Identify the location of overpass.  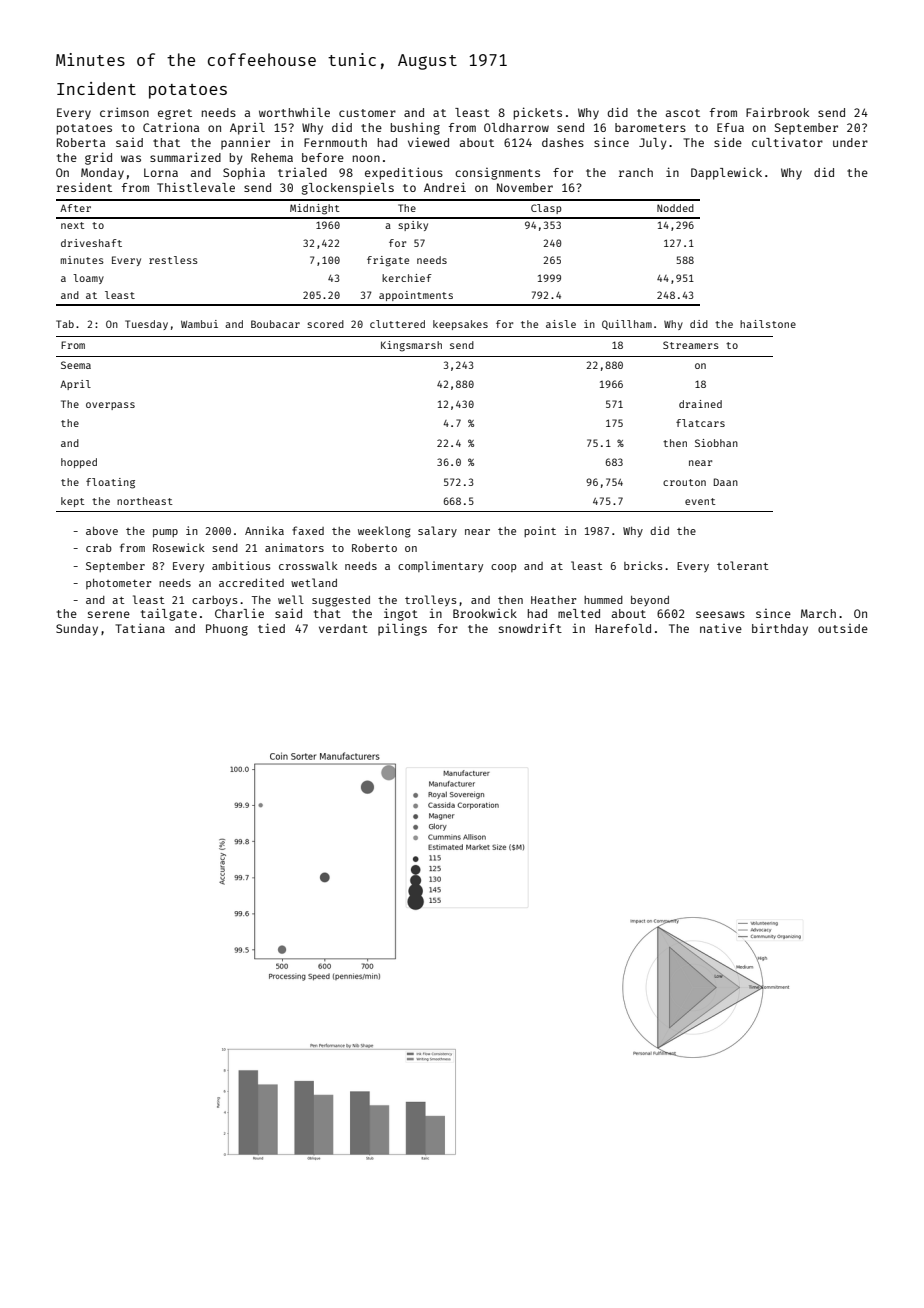
(110, 406).
